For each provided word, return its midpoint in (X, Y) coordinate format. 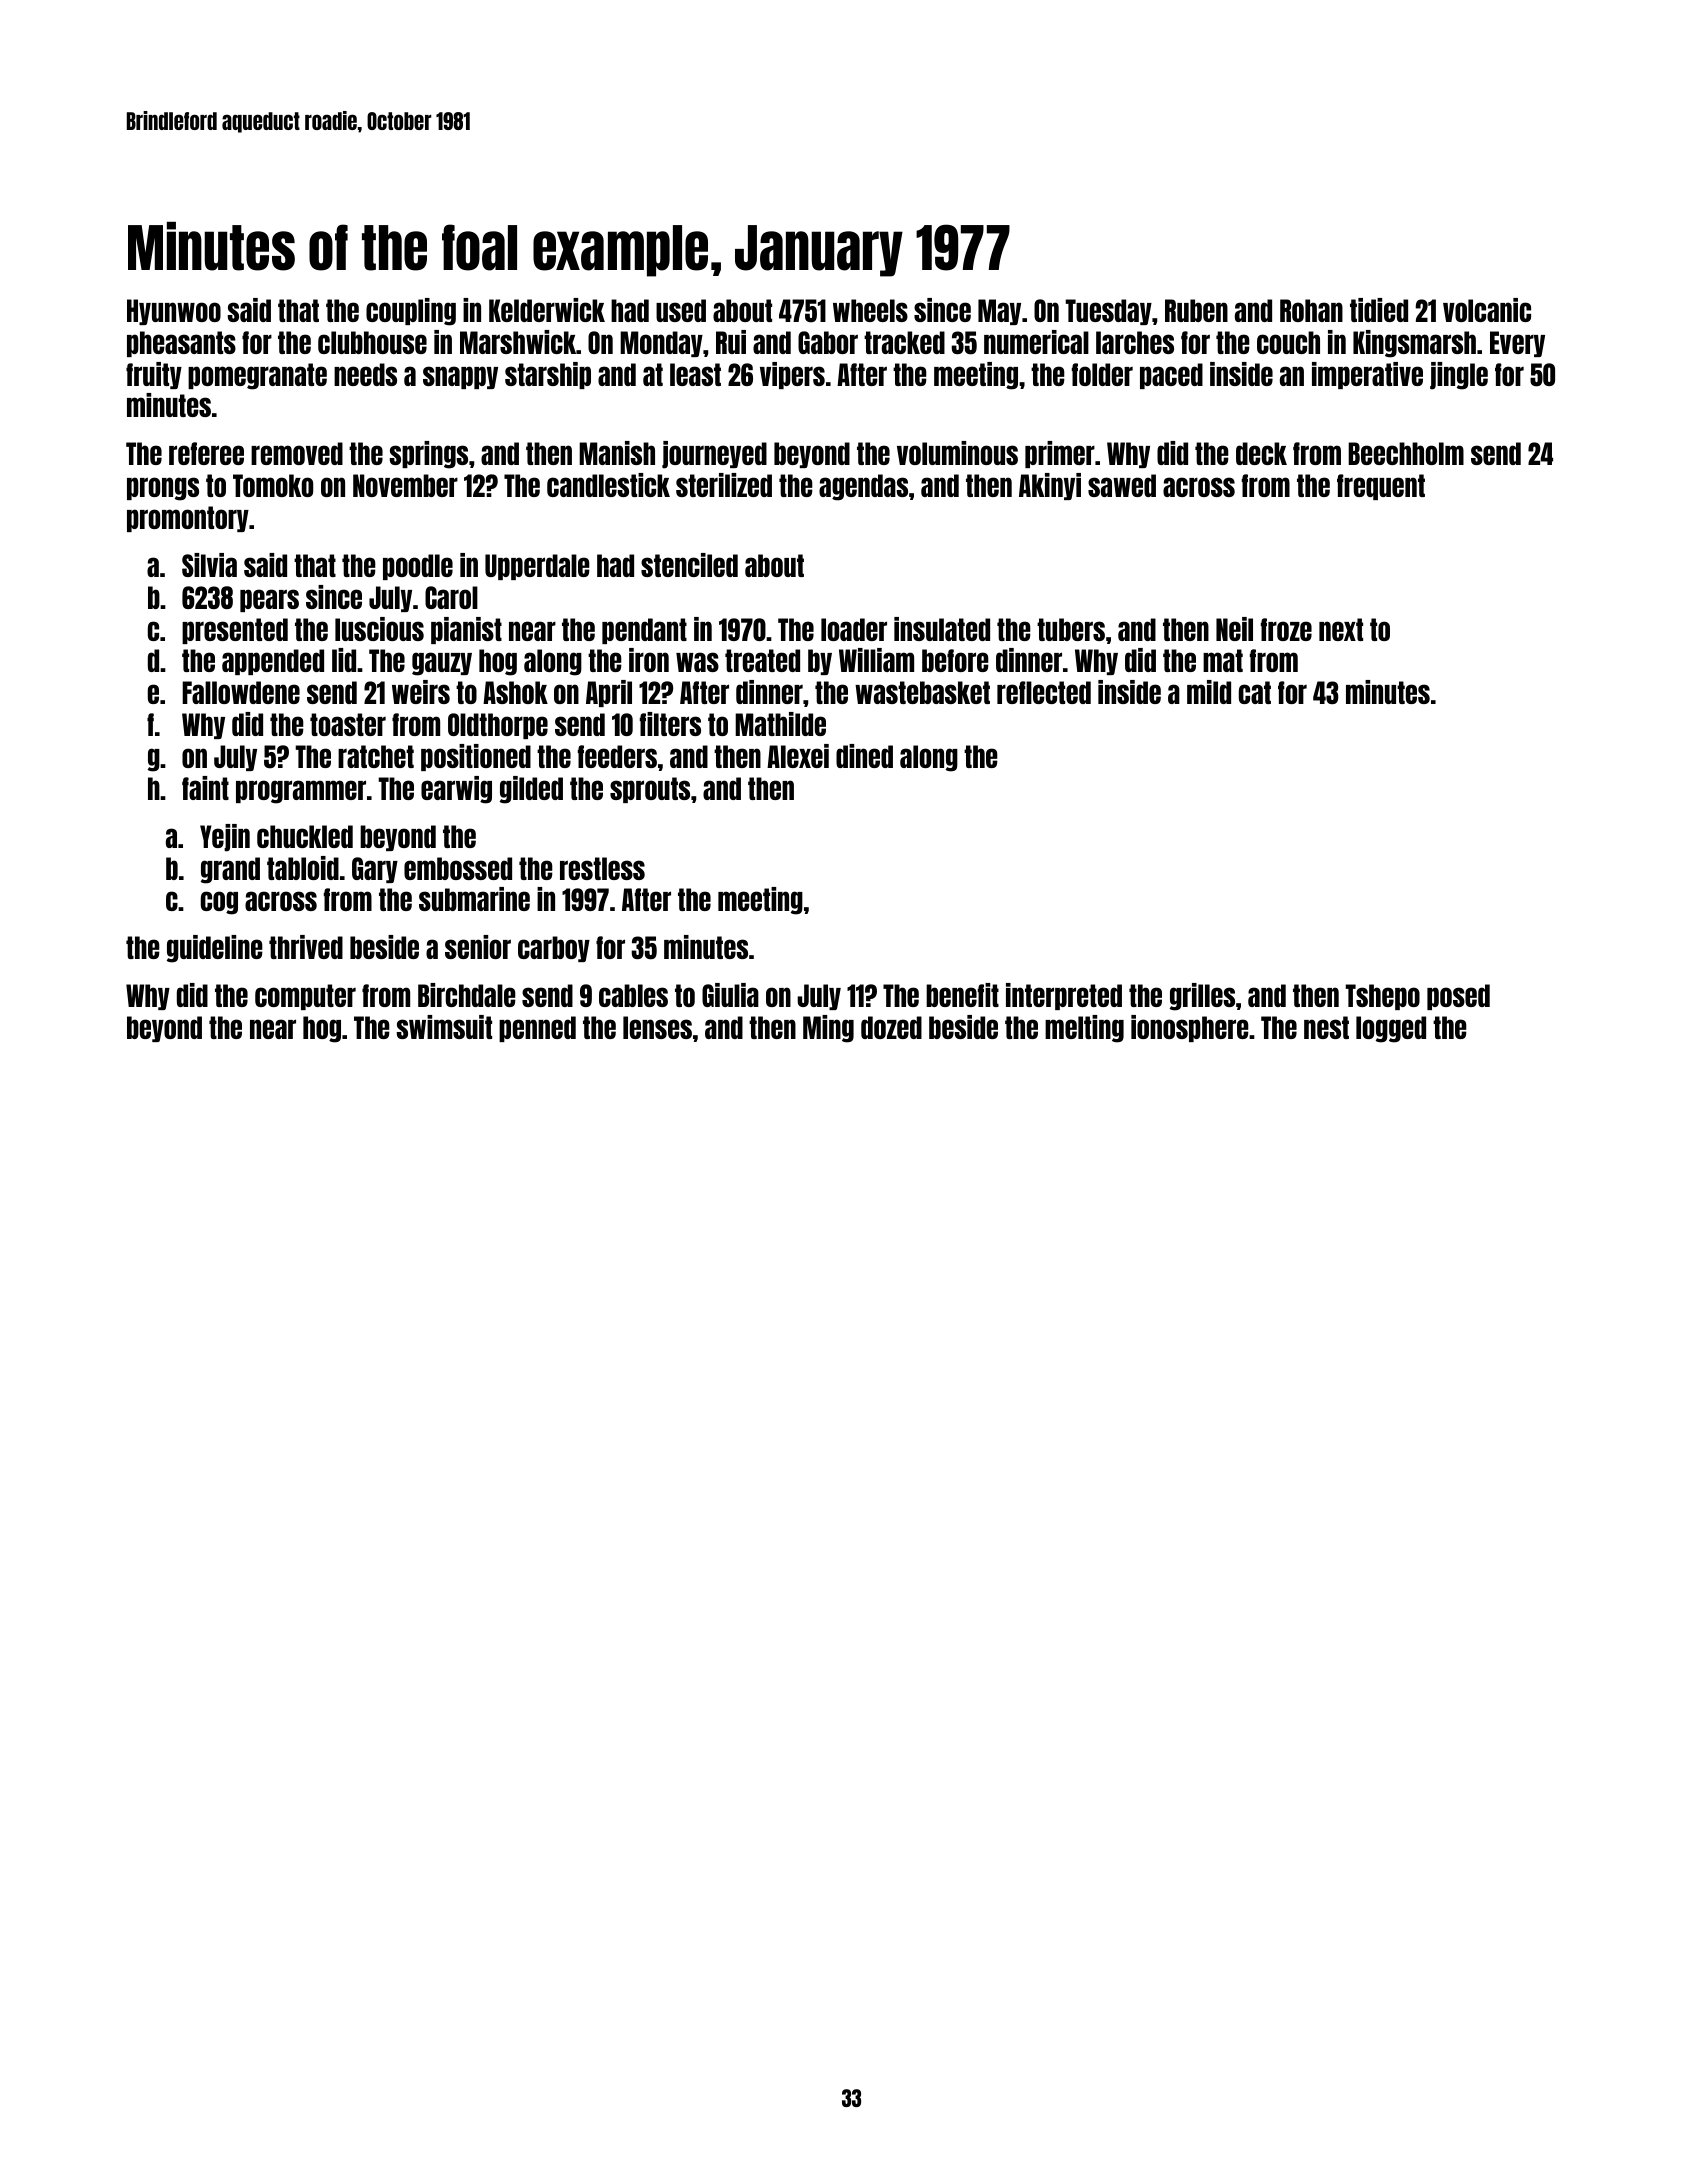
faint (205, 788)
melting (1084, 1029)
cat (1255, 692)
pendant (644, 631)
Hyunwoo (174, 312)
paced (1171, 376)
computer (305, 997)
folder (1102, 374)
